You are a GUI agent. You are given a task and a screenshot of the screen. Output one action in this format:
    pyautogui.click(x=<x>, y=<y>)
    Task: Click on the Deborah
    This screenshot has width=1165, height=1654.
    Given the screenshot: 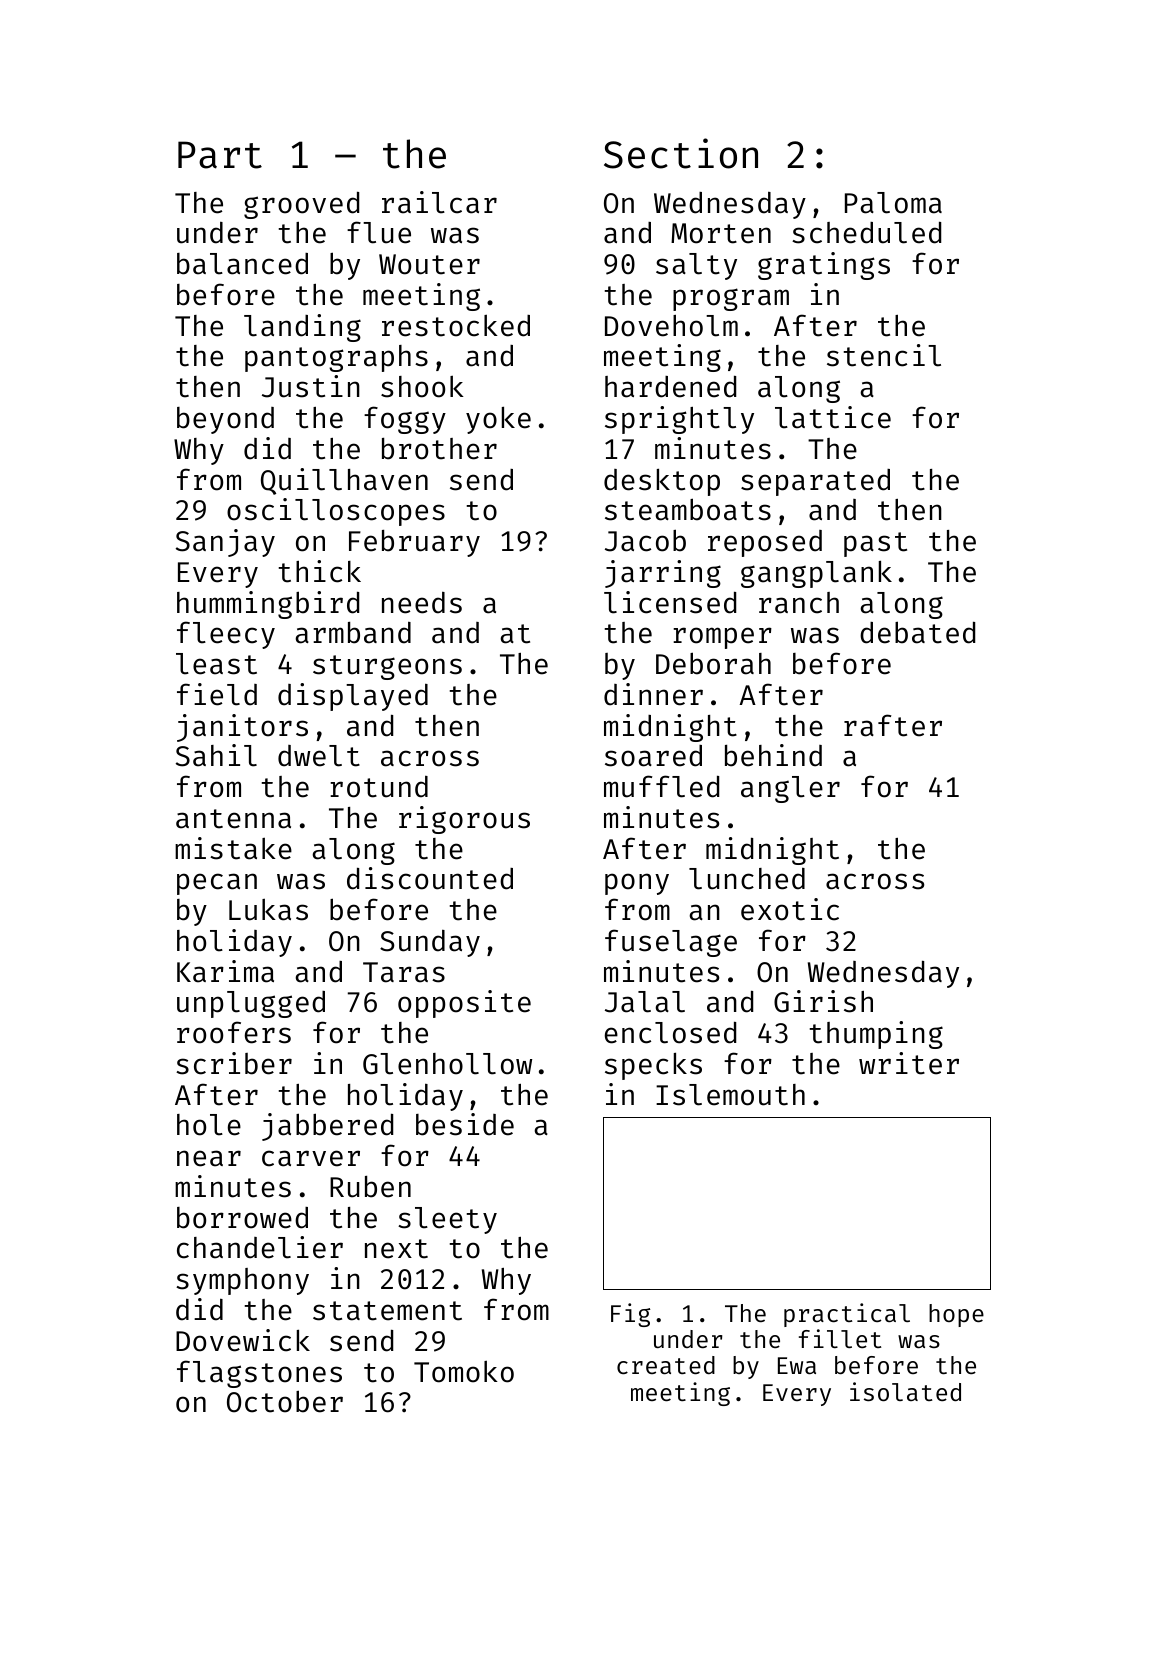 What is the action you would take?
    pyautogui.click(x=713, y=663)
